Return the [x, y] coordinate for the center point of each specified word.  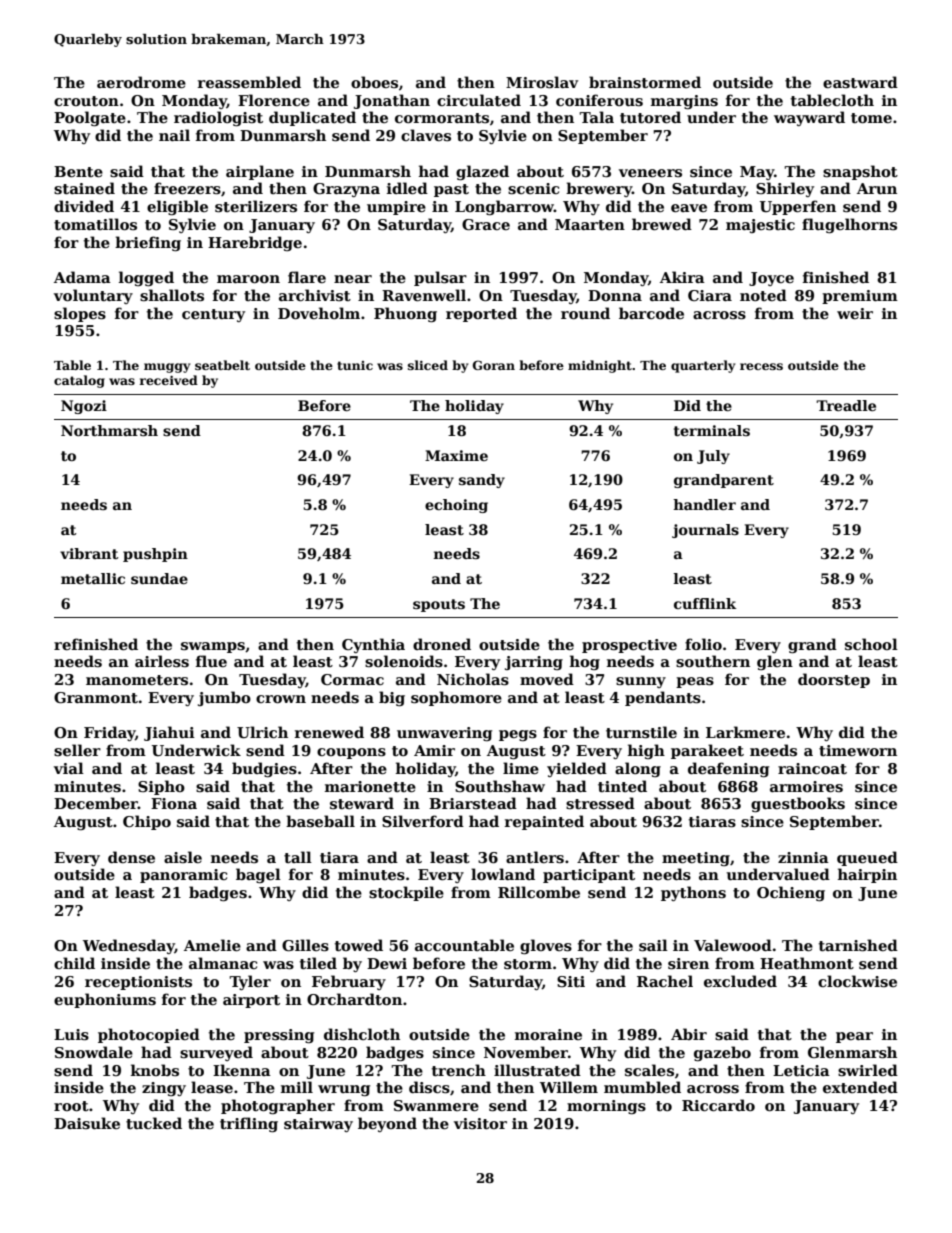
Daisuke [87, 1123]
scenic [533, 188]
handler [704, 504]
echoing [456, 506]
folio [703, 644]
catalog [79, 381]
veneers [650, 173]
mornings [606, 1107]
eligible [177, 207]
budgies [264, 769]
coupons [351, 753]
